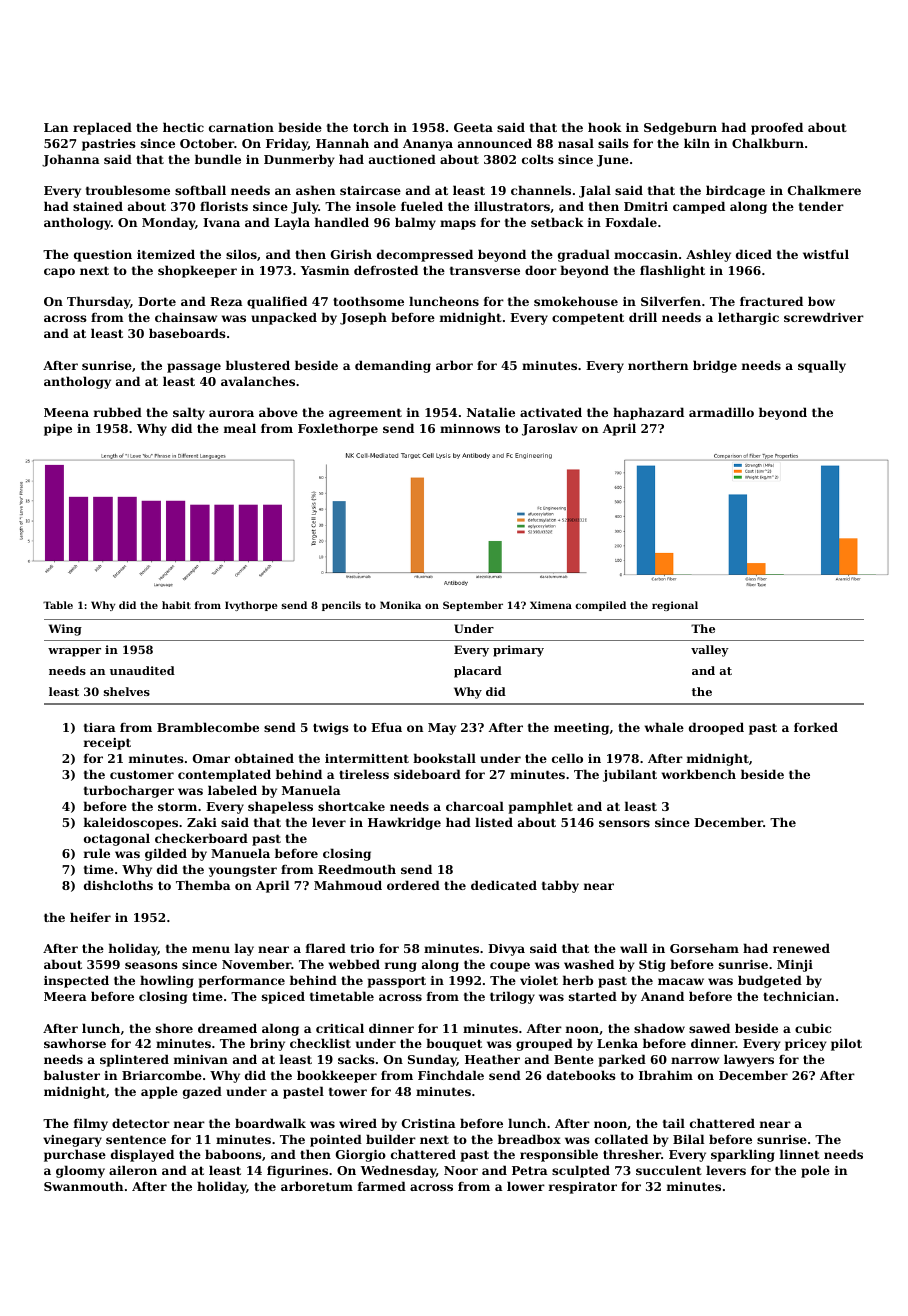 The height and width of the page is (1316, 908). What do you see at coordinates (704, 948) in the page?
I see `Gorseham` at bounding box center [704, 948].
